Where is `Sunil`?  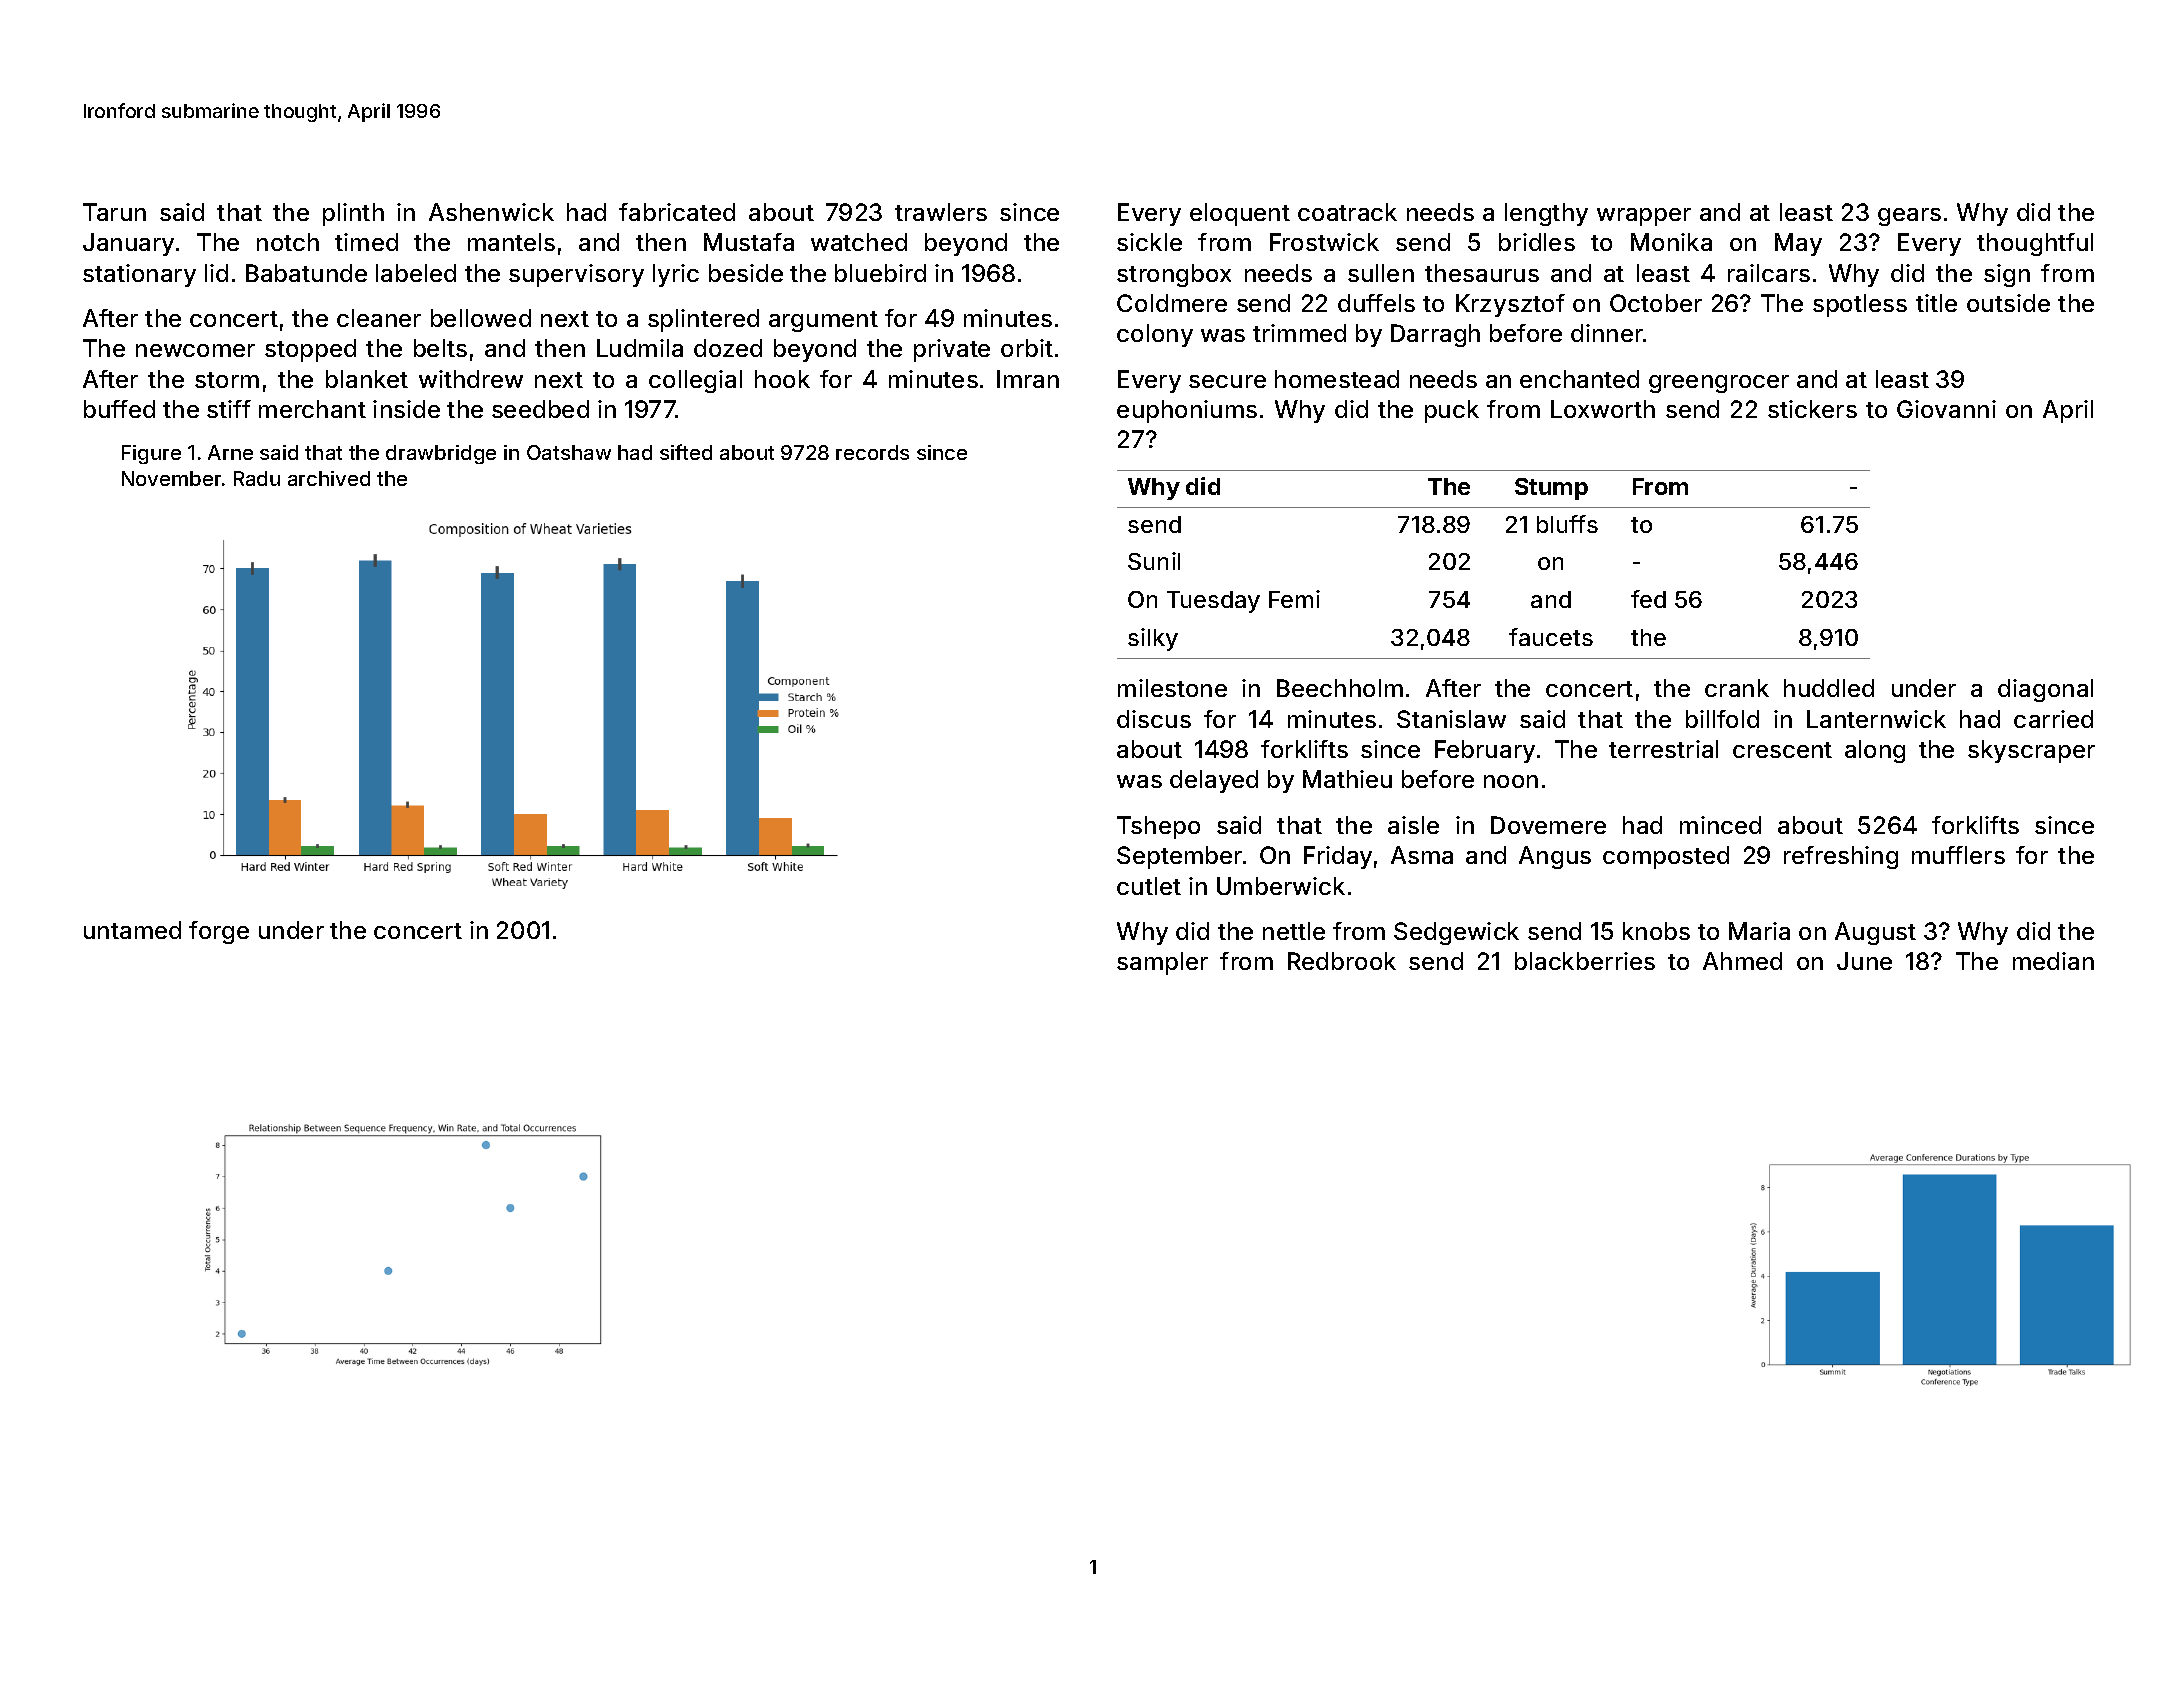 Sunil is located at coordinates (1154, 561).
